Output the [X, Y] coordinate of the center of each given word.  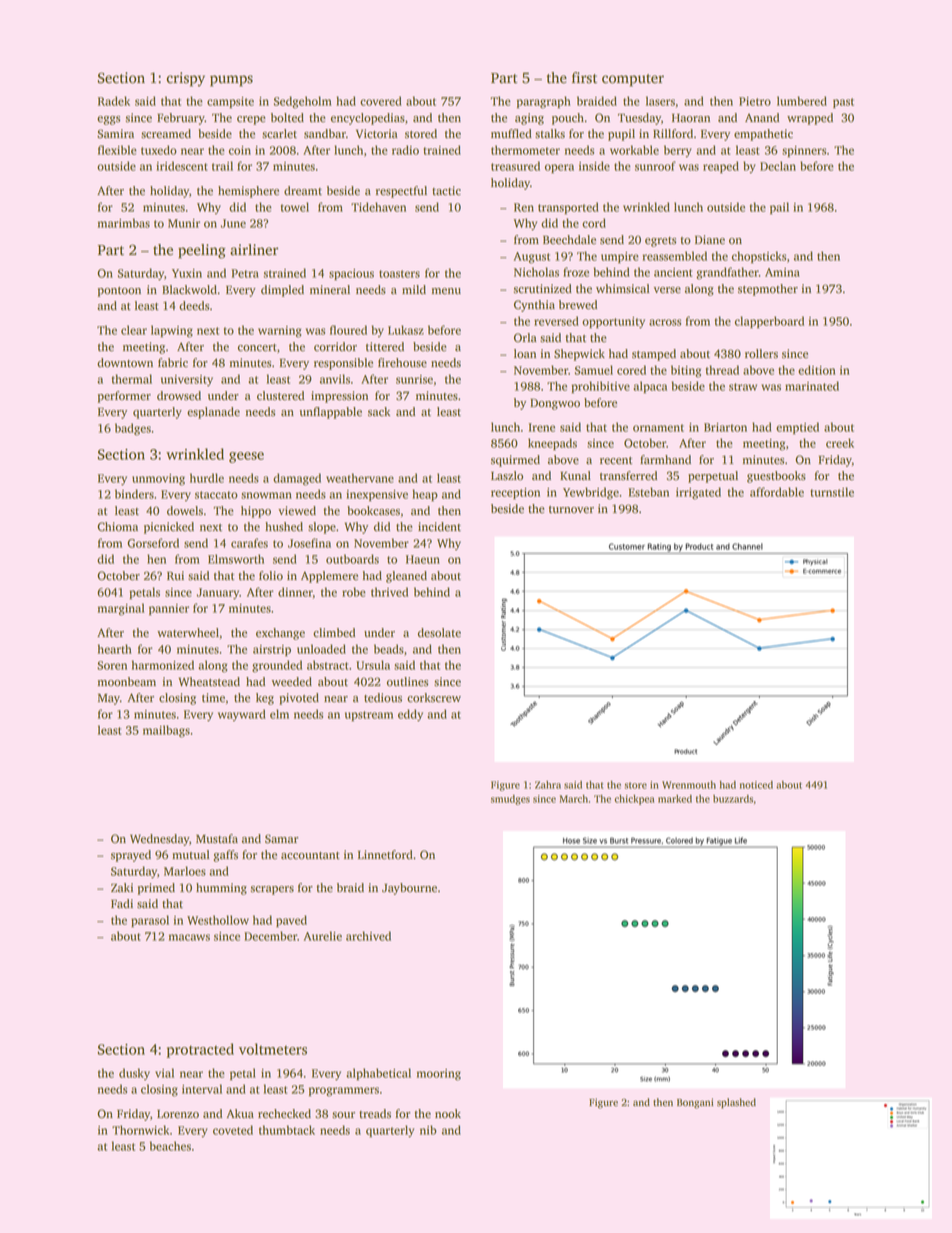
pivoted [299, 699]
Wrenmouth [689, 785]
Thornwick [140, 1130]
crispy [186, 79]
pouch [568, 119]
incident [439, 527]
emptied [797, 428]
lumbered [802, 101]
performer [124, 397]
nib [428, 1130]
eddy [410, 715]
